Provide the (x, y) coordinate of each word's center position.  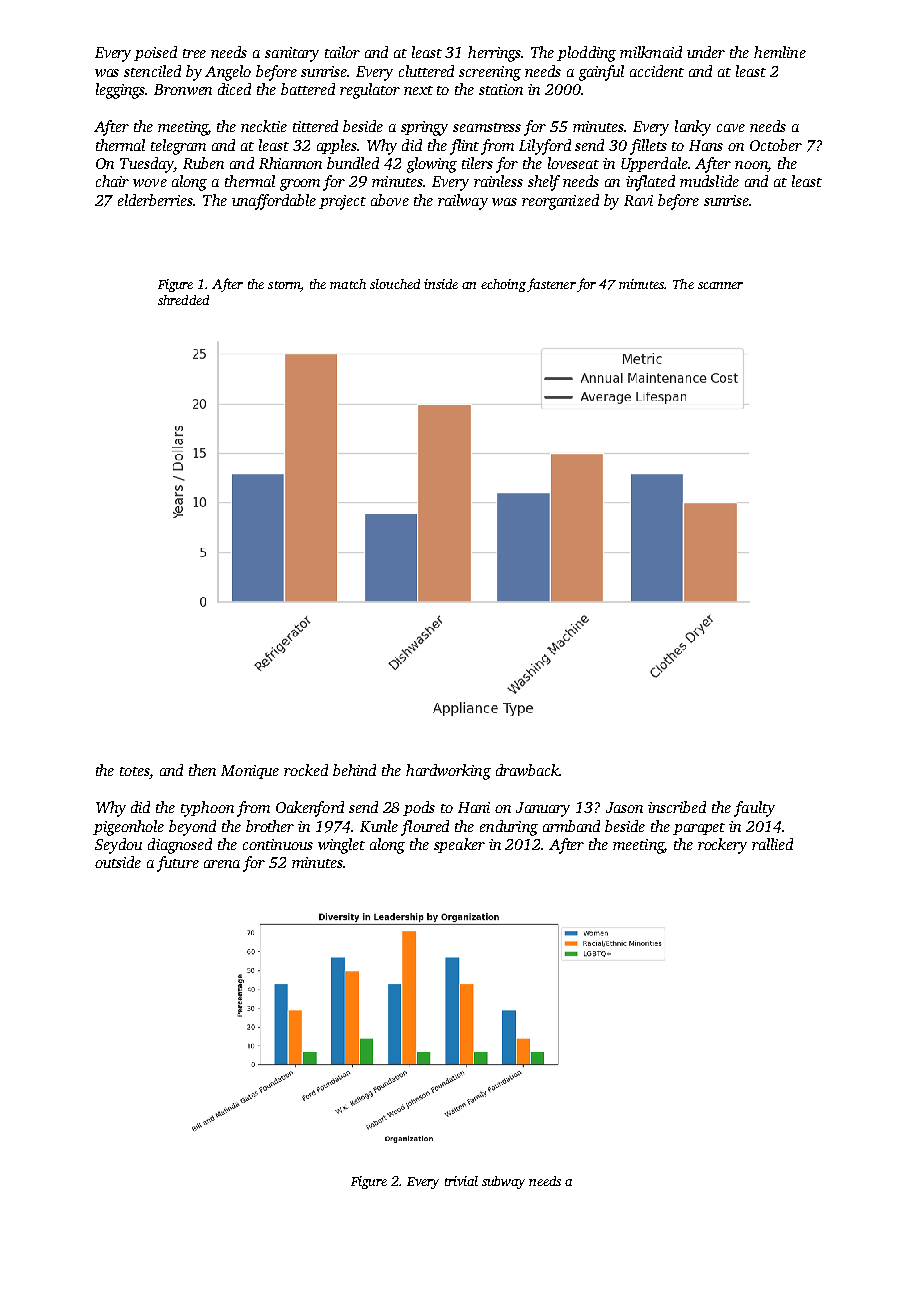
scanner (720, 285)
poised (155, 53)
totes (134, 771)
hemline (780, 52)
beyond (192, 828)
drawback (527, 770)
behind (354, 770)
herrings (494, 54)
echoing (503, 285)
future (178, 864)
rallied (772, 844)
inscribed (677, 807)
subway (503, 1182)
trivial (461, 1181)
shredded (183, 300)
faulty (754, 809)
